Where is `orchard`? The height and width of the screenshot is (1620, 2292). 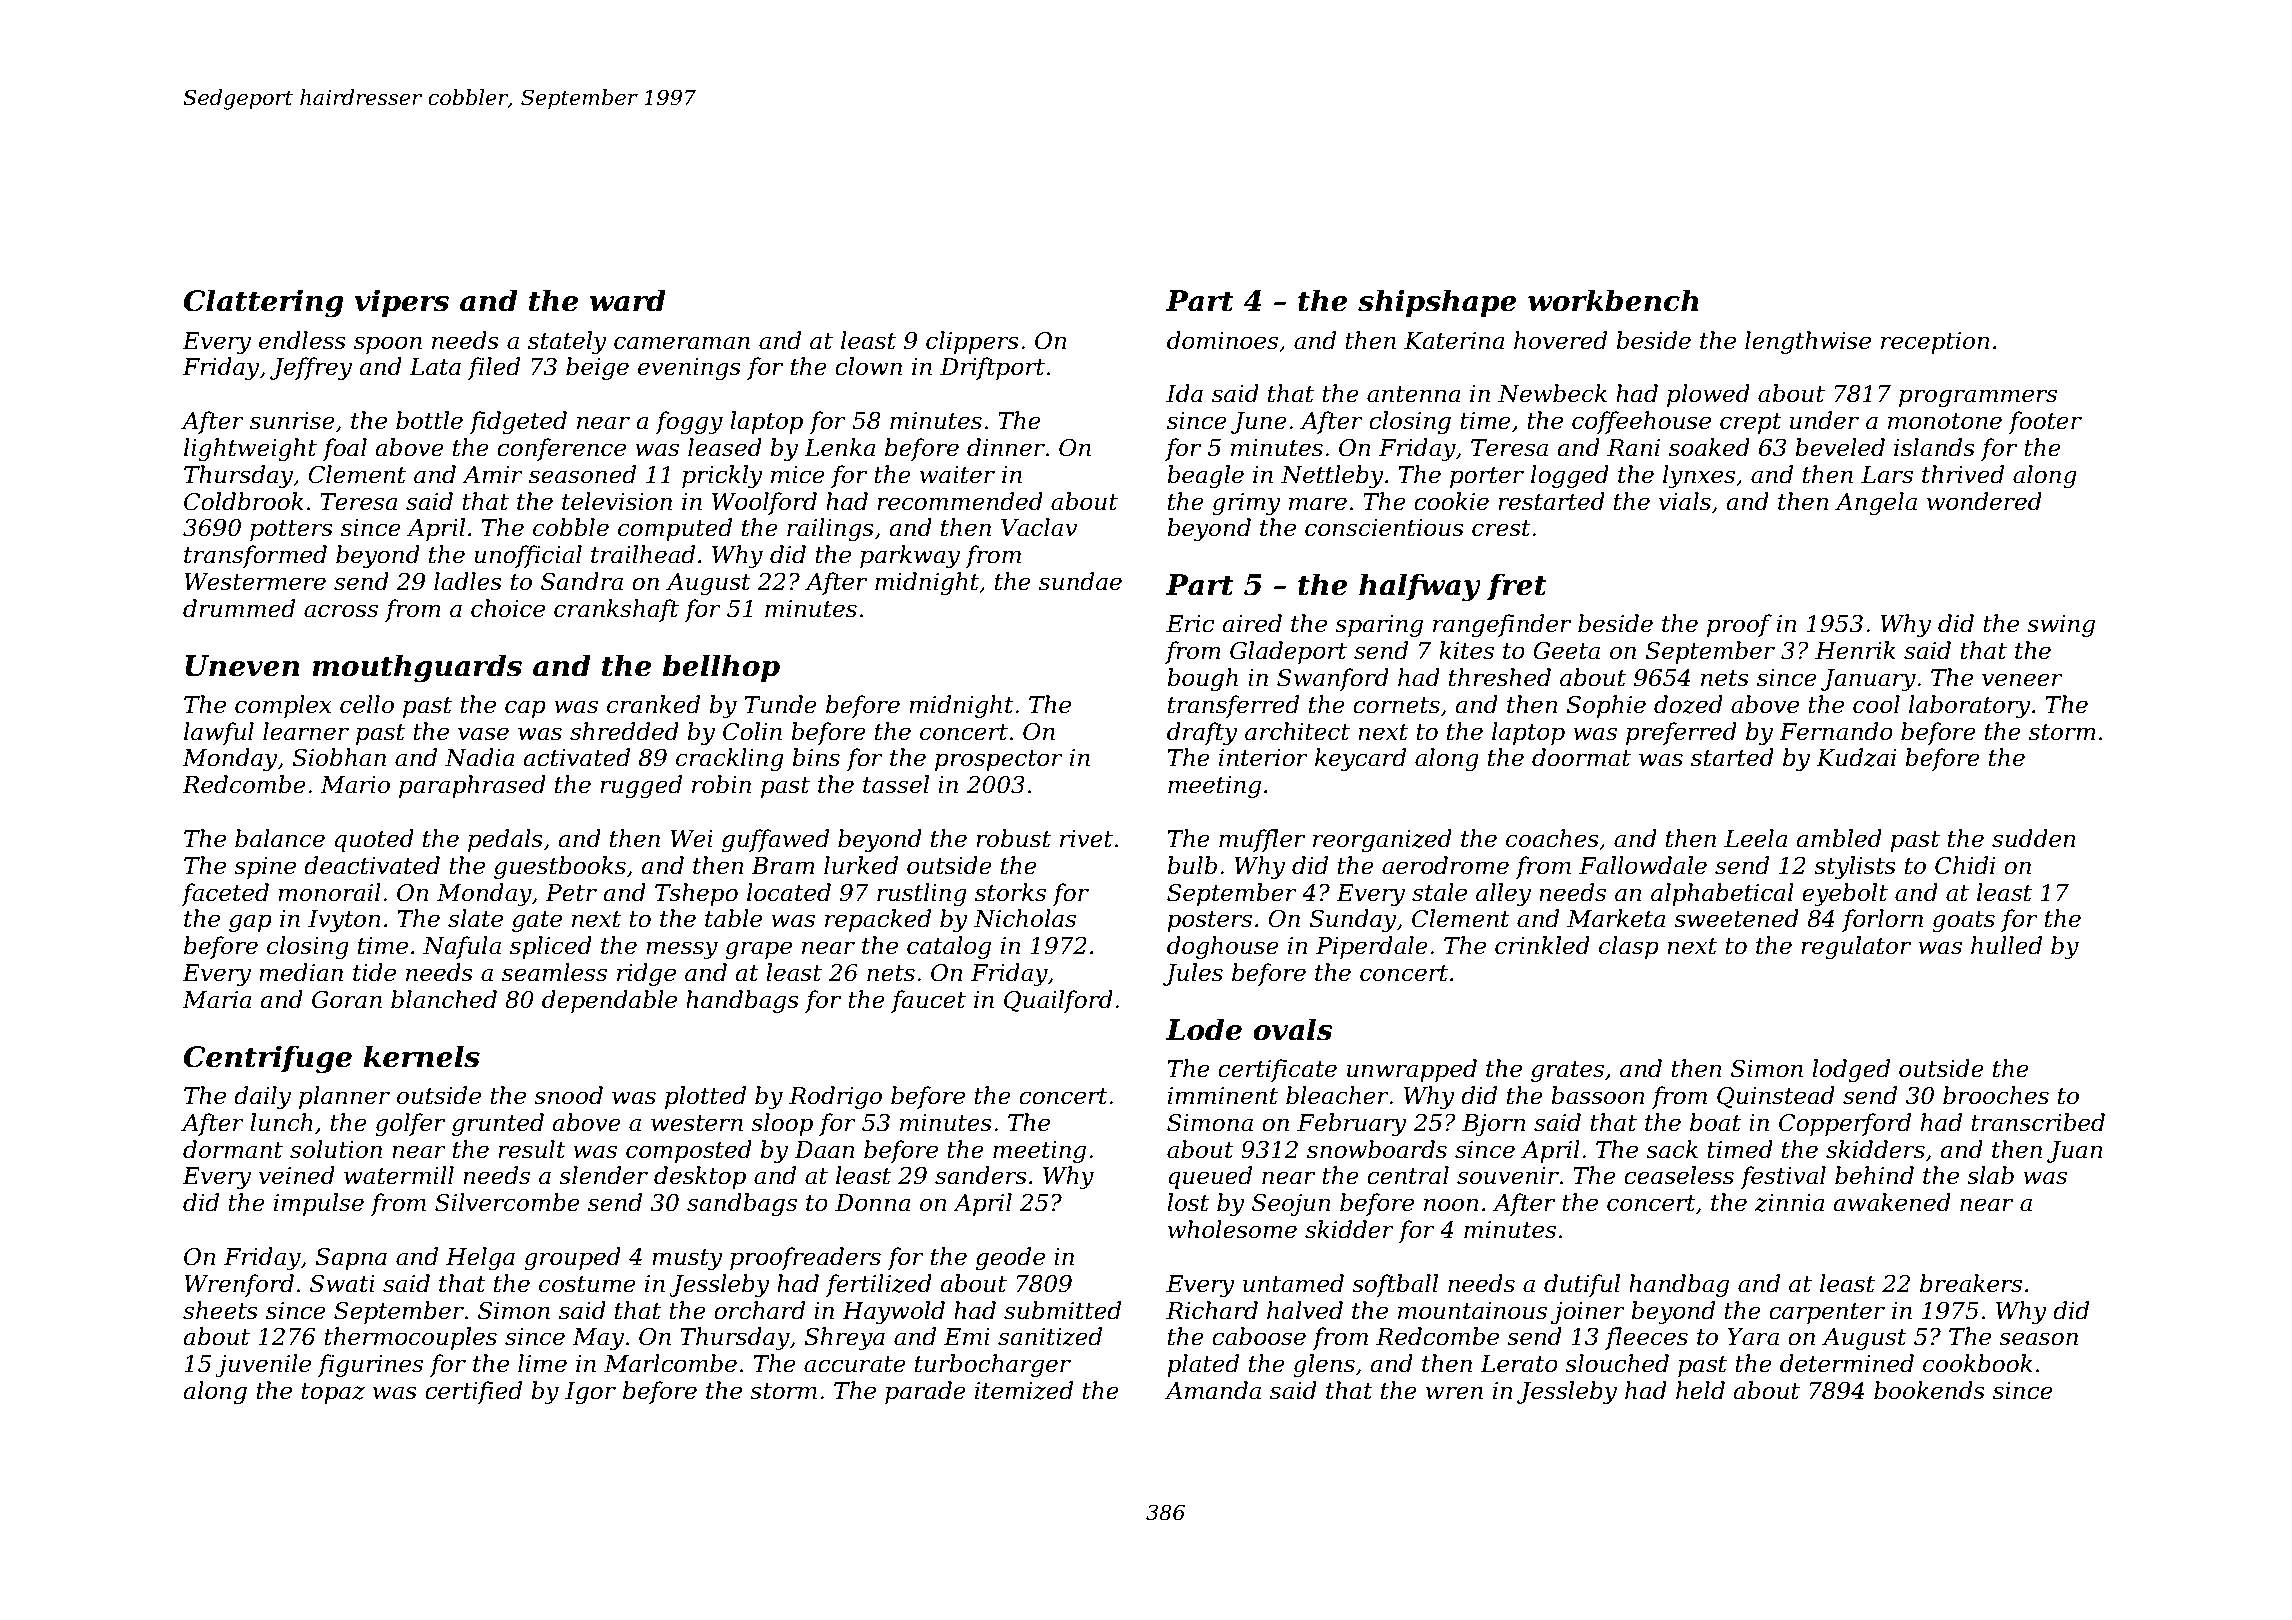
orchard is located at coordinates (759, 1310).
